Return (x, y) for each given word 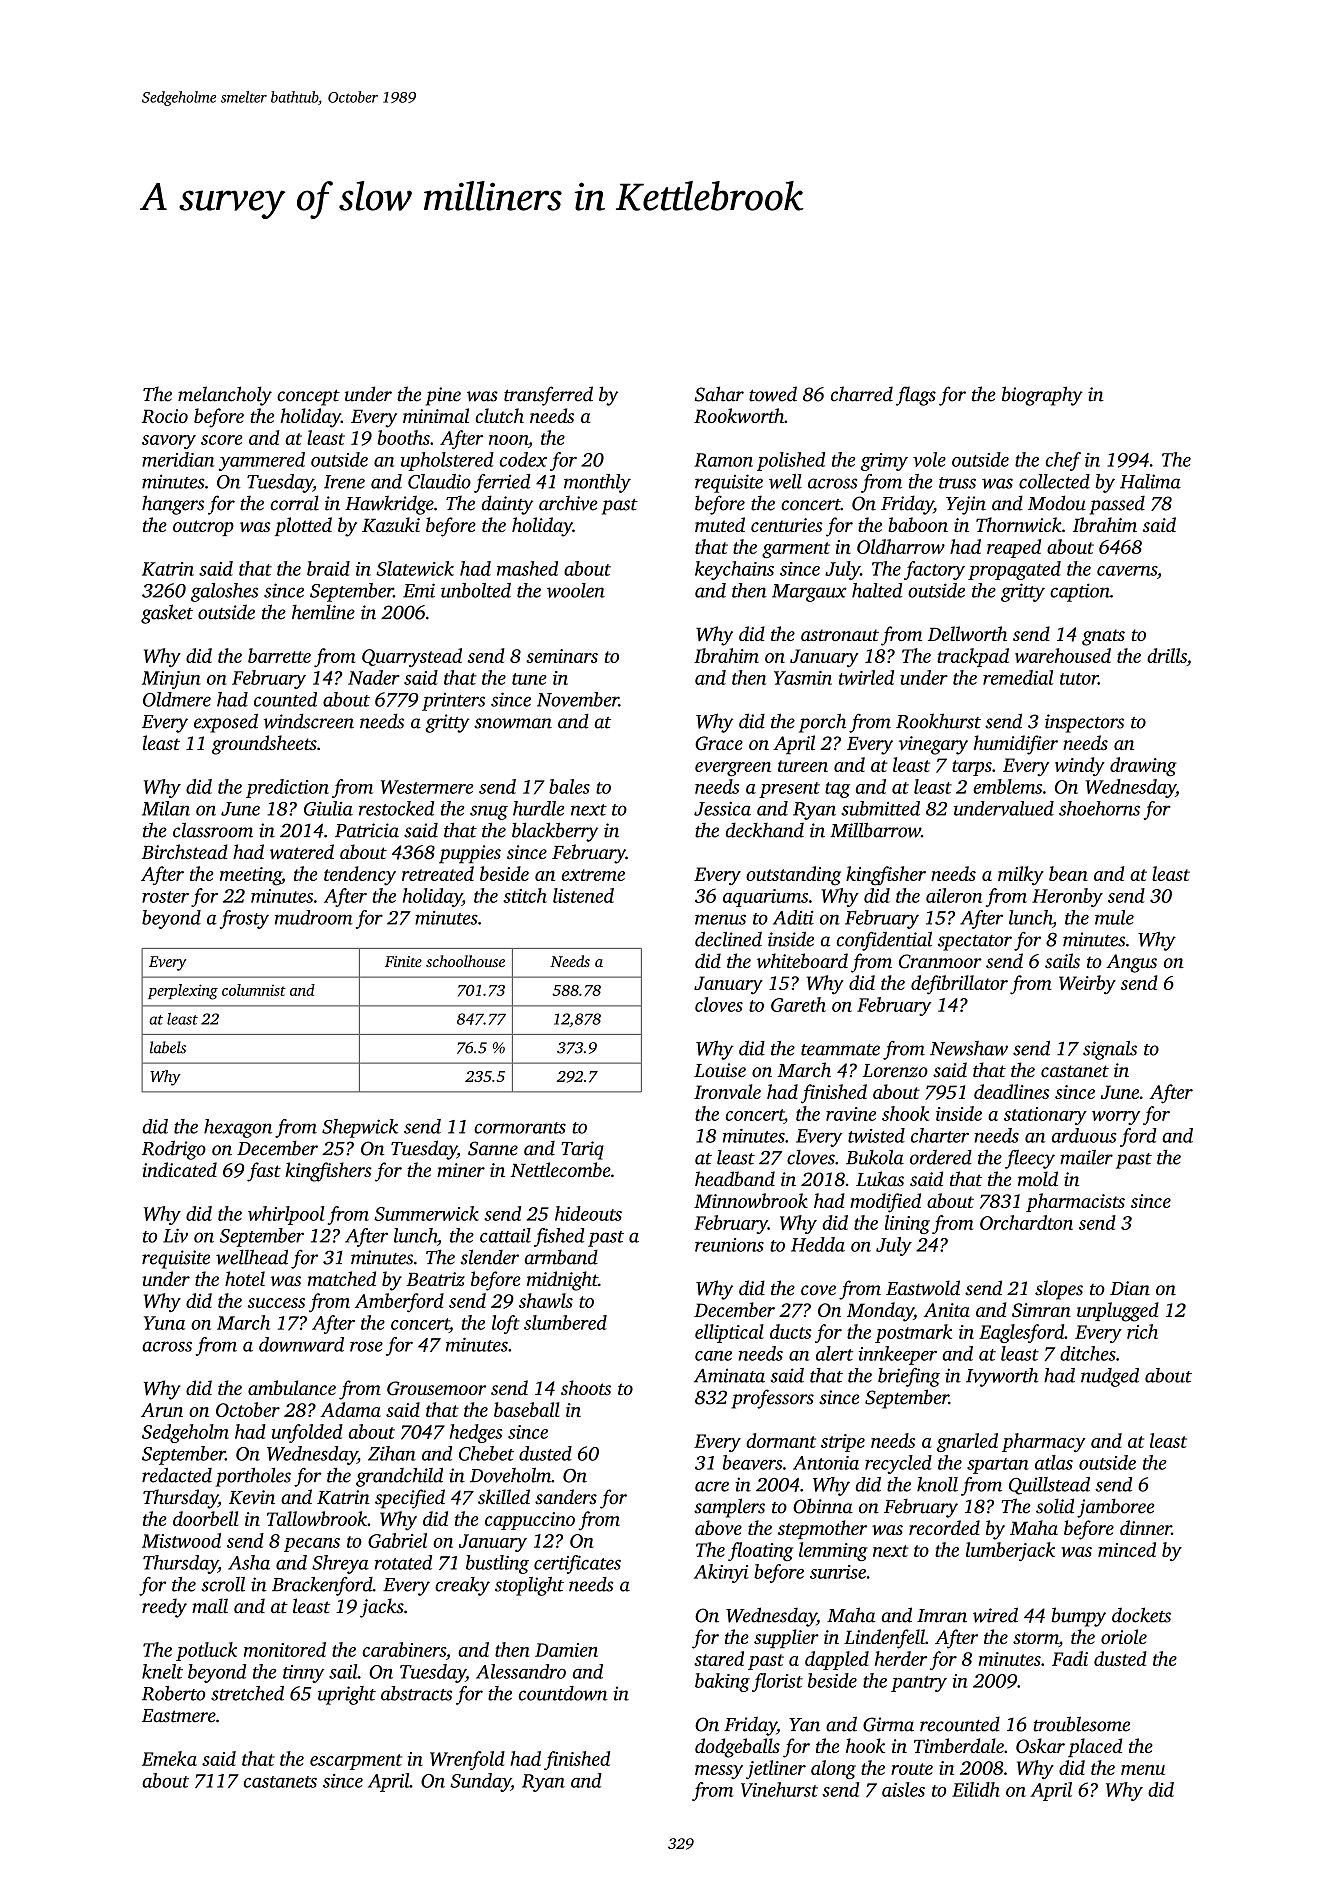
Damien (566, 1650)
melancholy (225, 396)
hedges (476, 1433)
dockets (1141, 1615)
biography (1042, 396)
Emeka (169, 1758)
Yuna (164, 1323)
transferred (548, 396)
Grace (719, 743)
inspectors (1084, 723)
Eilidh (976, 1789)
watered (302, 851)
